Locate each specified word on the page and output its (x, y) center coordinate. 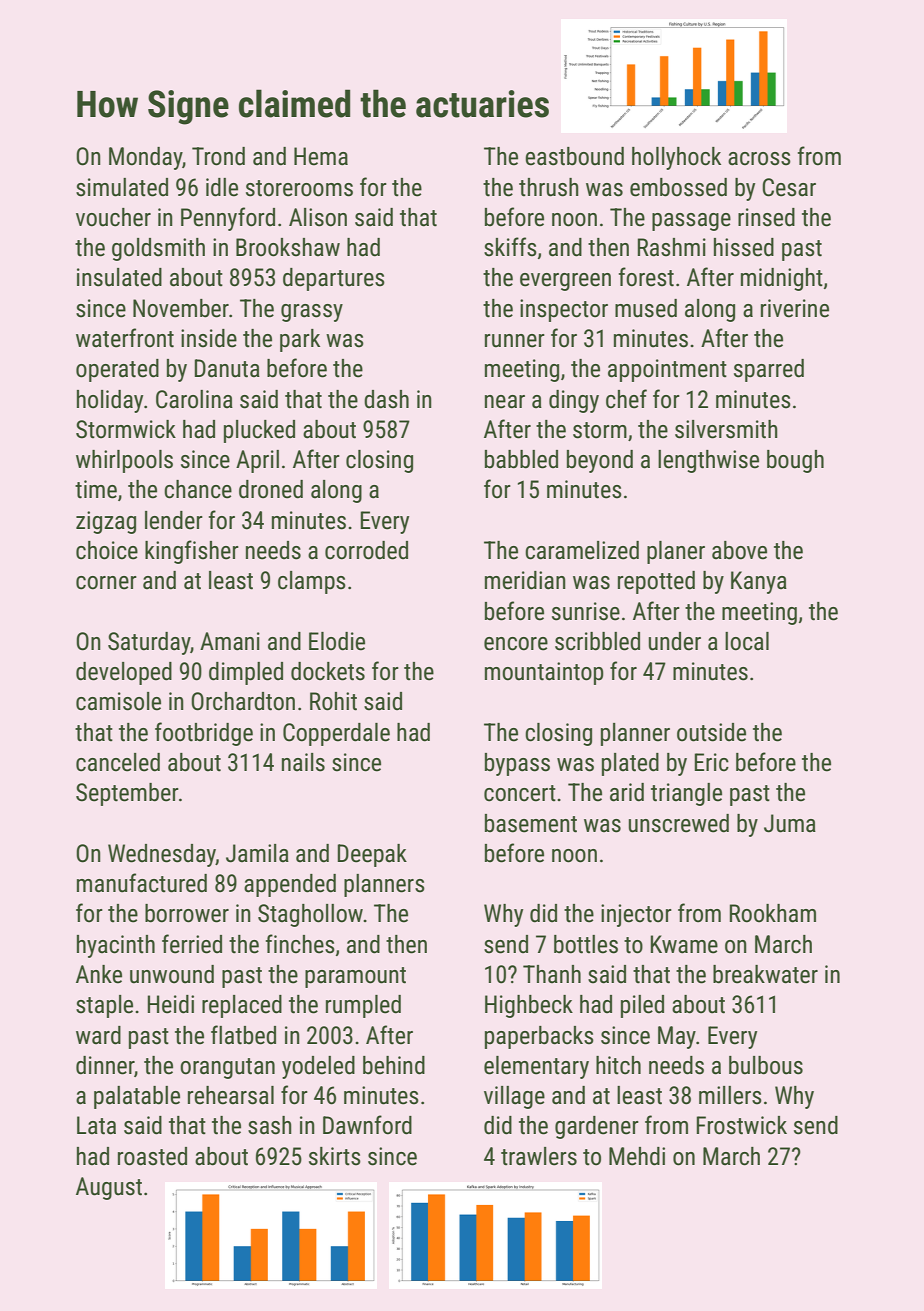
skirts (335, 1156)
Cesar (789, 187)
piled (642, 1006)
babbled (521, 459)
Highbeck (529, 1006)
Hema (321, 156)
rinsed (766, 217)
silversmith (726, 429)
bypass (517, 764)
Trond (218, 156)
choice (107, 550)
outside (711, 732)
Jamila (257, 853)
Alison (318, 217)
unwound (172, 974)
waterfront (125, 338)
